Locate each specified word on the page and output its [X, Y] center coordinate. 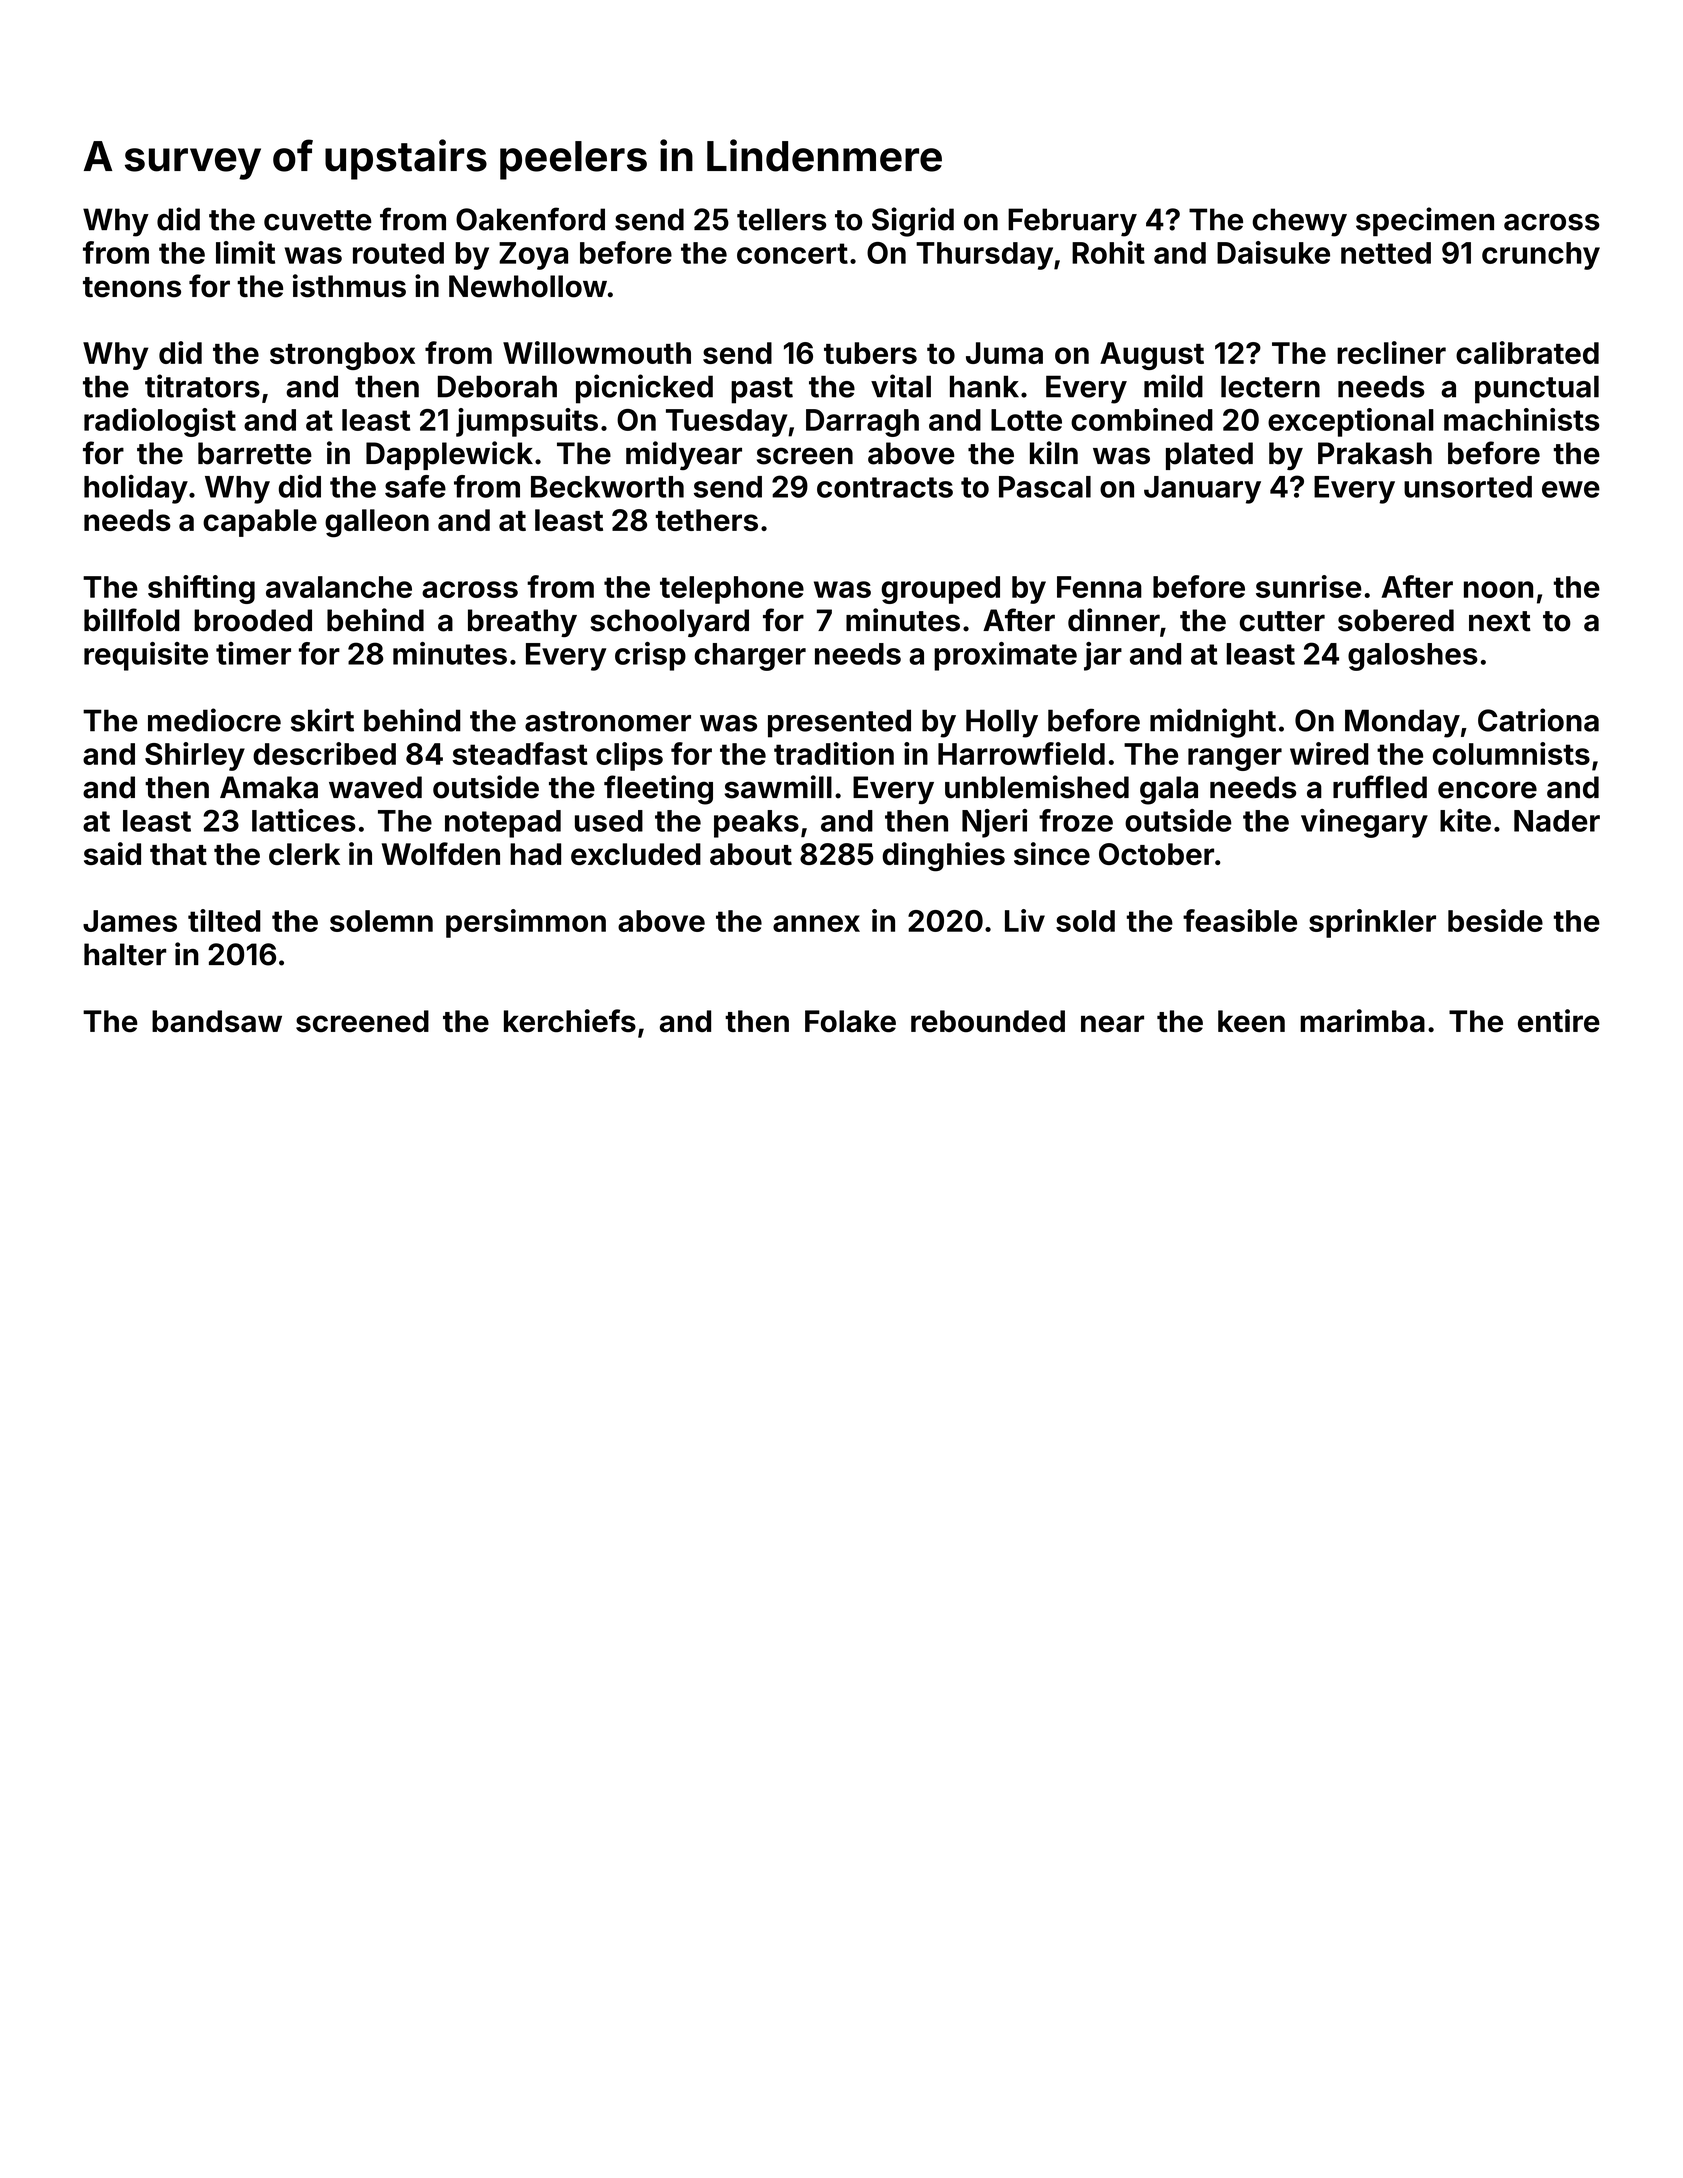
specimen [1425, 221]
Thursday [984, 256]
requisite [146, 656]
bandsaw [217, 1021]
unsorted [1468, 487]
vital [901, 386]
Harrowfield [1021, 753]
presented [839, 723]
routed [398, 253]
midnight [1213, 723]
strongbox [342, 356]
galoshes [1413, 657]
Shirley [195, 756]
